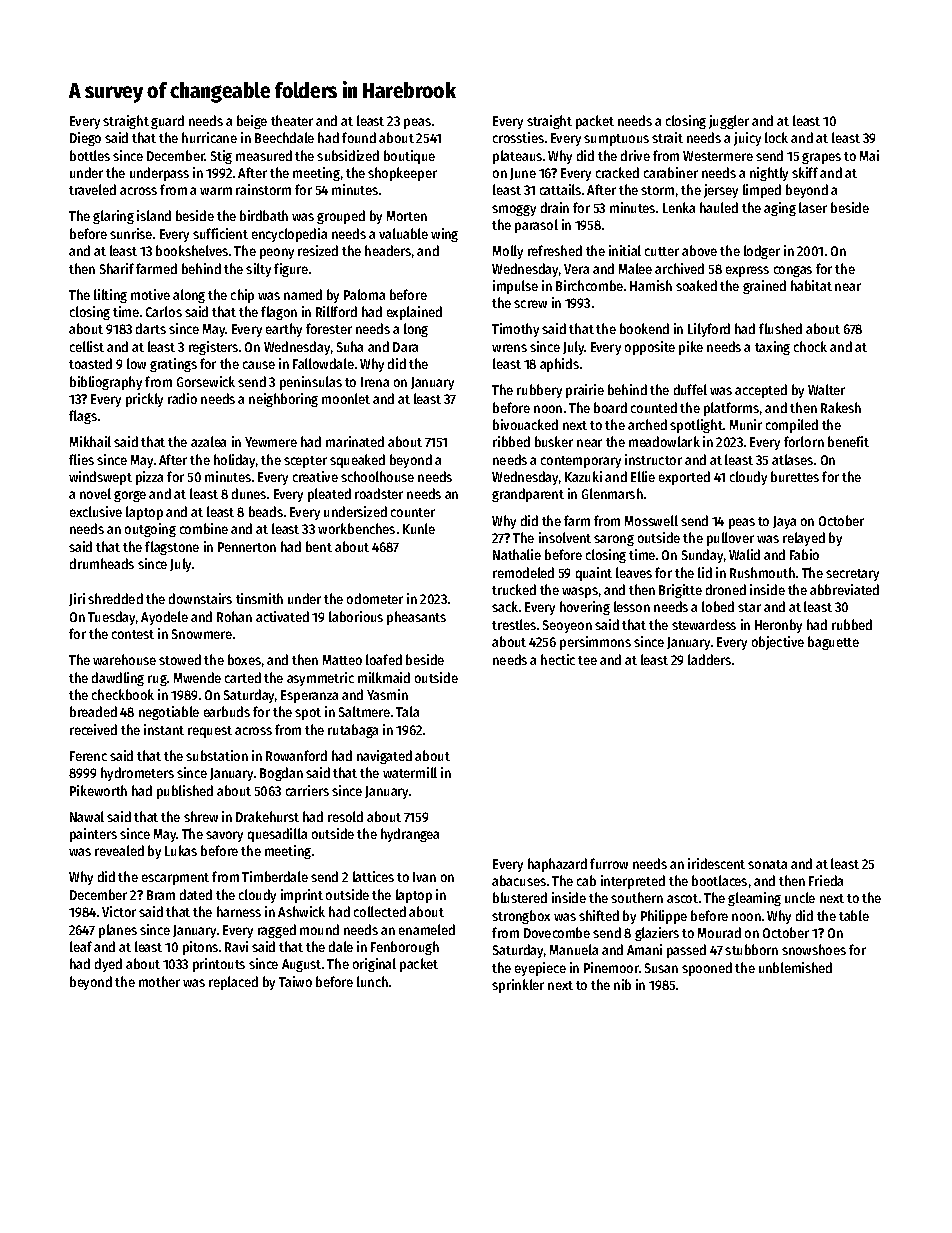 The height and width of the screenshot is (1233, 952). What do you see at coordinates (767, 864) in the screenshot?
I see `sonata` at bounding box center [767, 864].
